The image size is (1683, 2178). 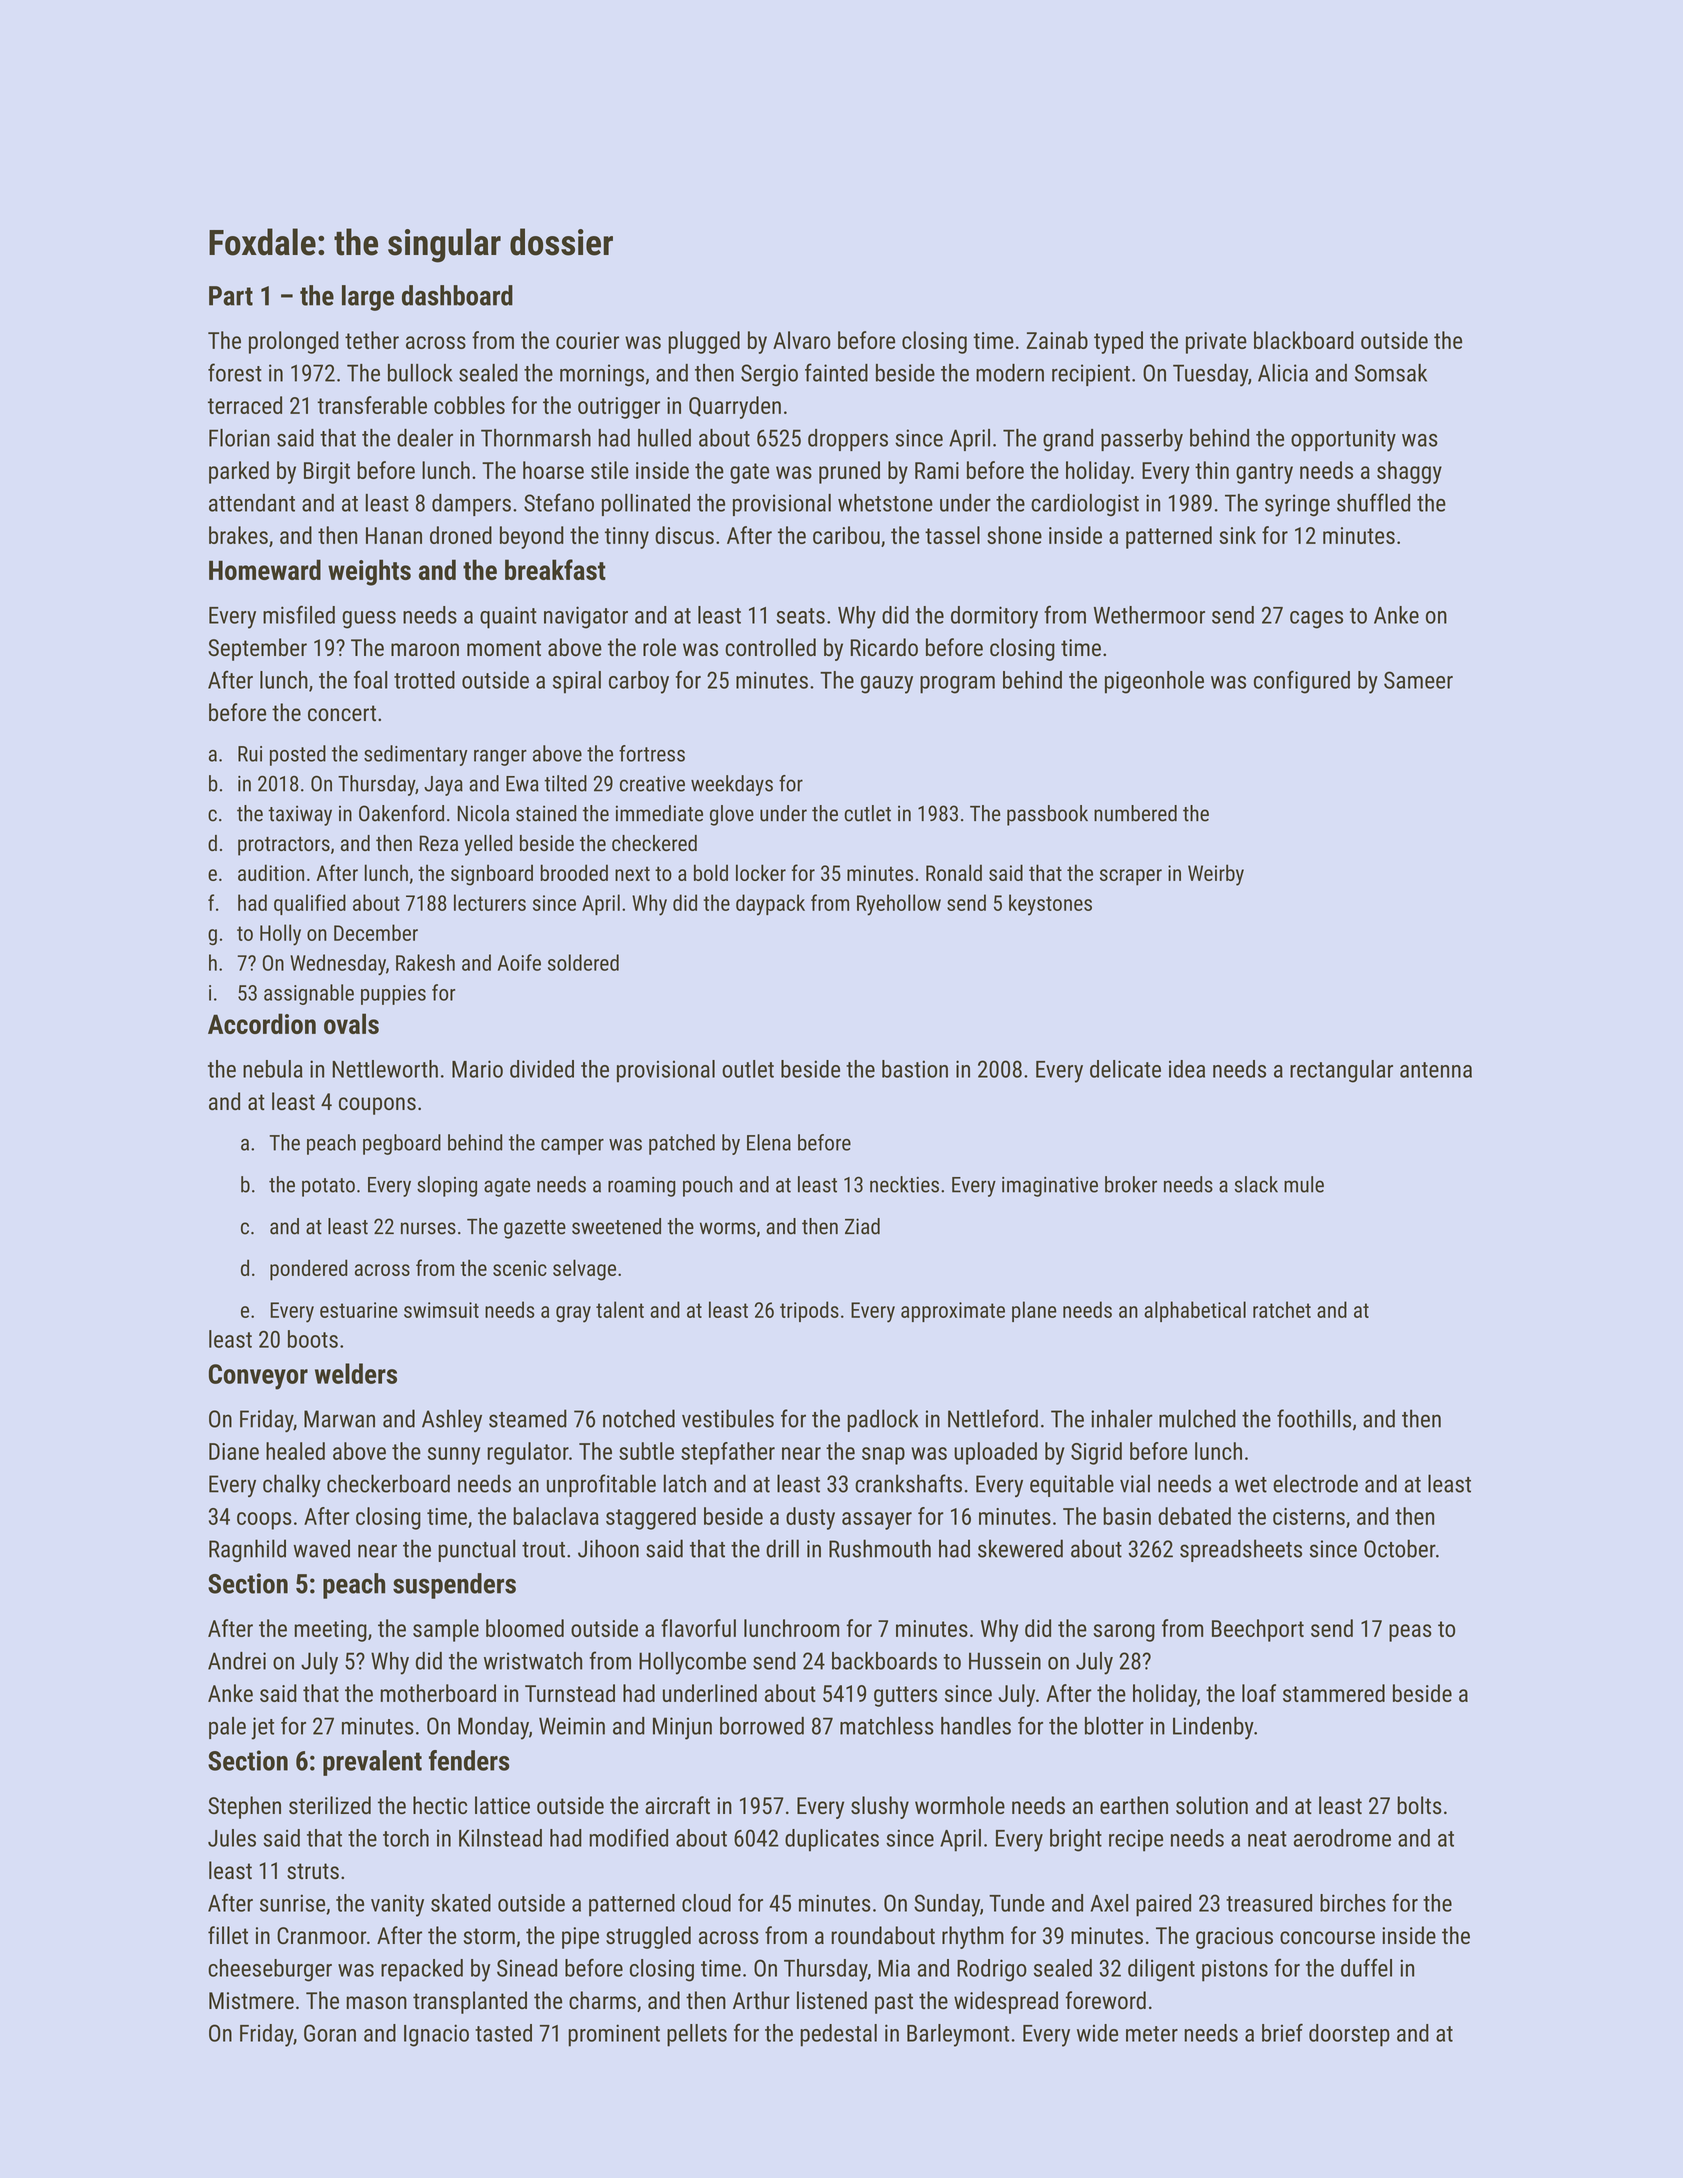 What do you see at coordinates (1010, 373) in the screenshot?
I see `modern` at bounding box center [1010, 373].
